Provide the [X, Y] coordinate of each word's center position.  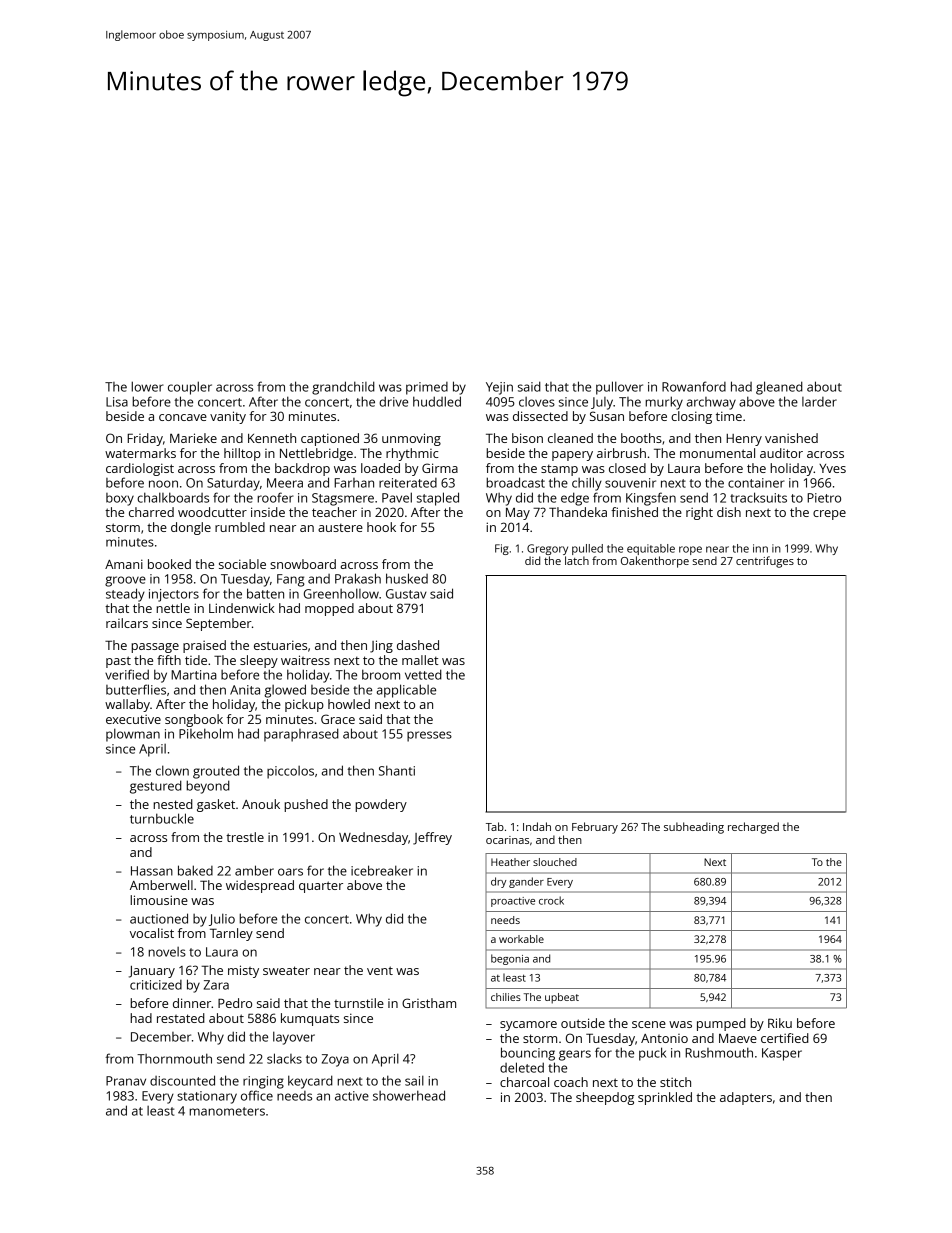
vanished [791, 438]
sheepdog [605, 1098]
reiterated [408, 483]
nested [173, 804]
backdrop [302, 469]
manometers [227, 1111]
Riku [780, 1023]
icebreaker [382, 870]
